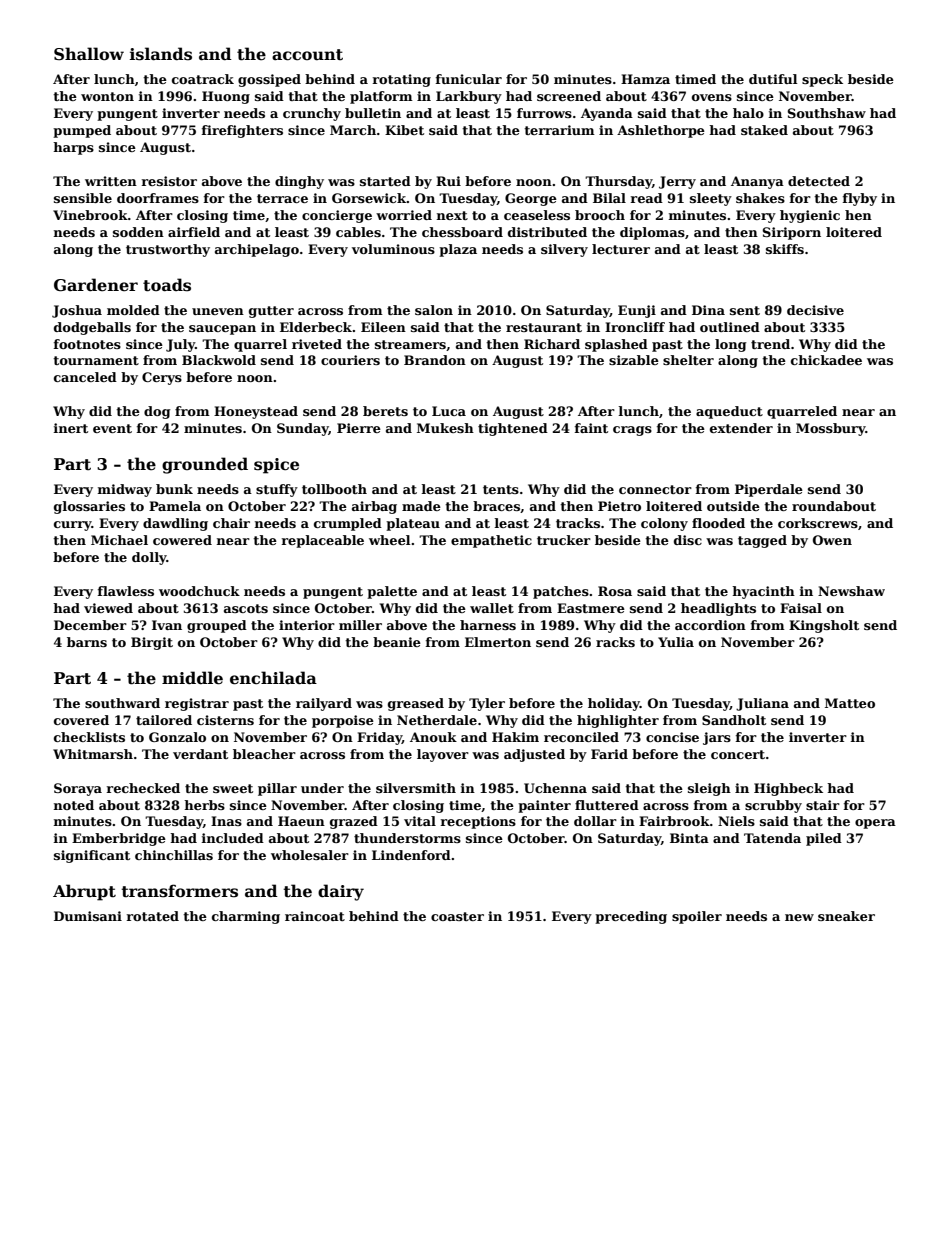 The height and width of the screenshot is (1233, 952). What do you see at coordinates (469, 97) in the screenshot?
I see `Larkbury` at bounding box center [469, 97].
